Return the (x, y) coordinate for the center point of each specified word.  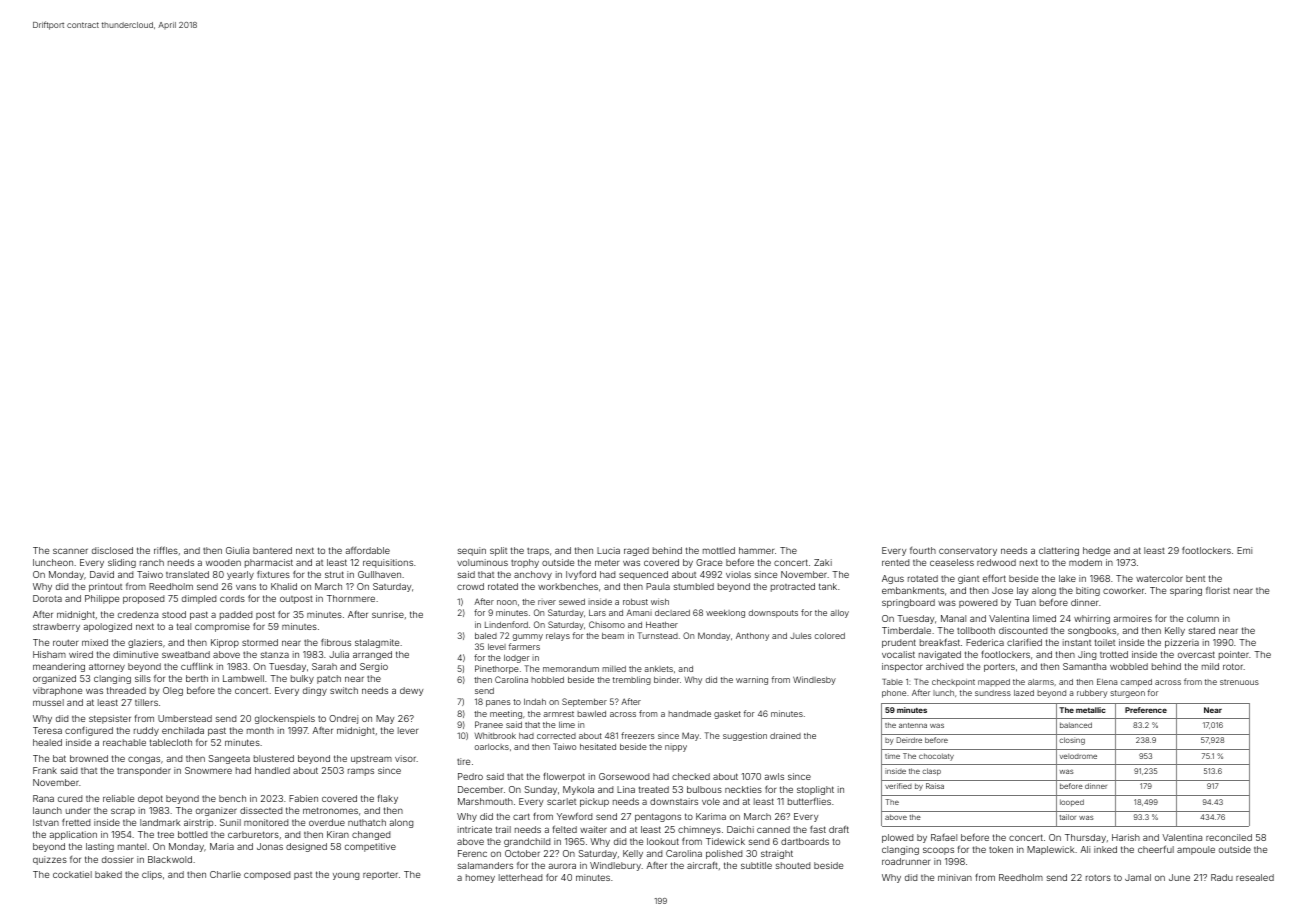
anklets (658, 668)
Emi (1244, 550)
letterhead (520, 877)
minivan (955, 877)
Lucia (608, 550)
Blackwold (170, 859)
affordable (367, 550)
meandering (59, 667)
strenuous (1239, 682)
